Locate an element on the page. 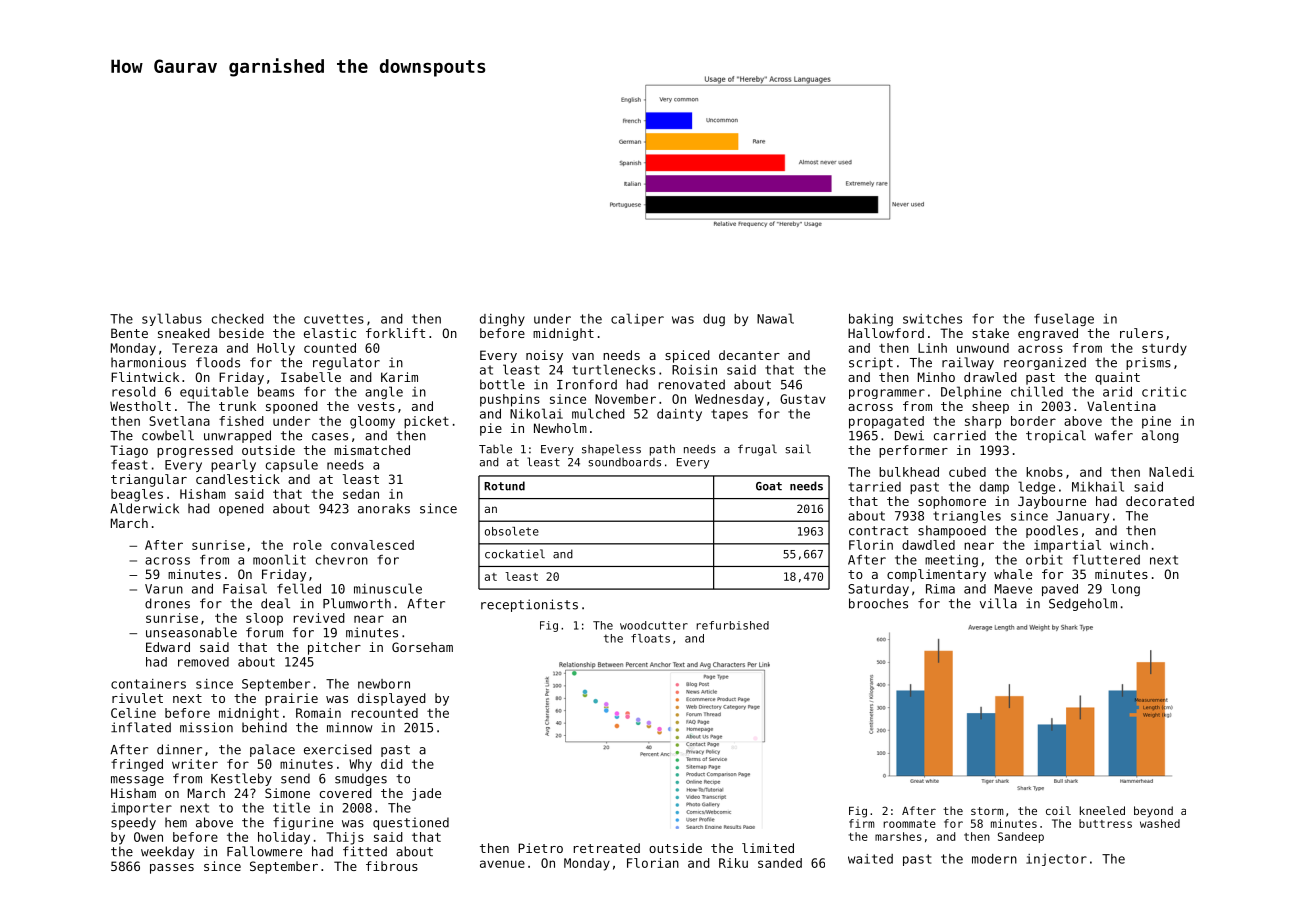 Image resolution: width=1308 pixels, height=924 pixels. speedy is located at coordinates (133, 823).
